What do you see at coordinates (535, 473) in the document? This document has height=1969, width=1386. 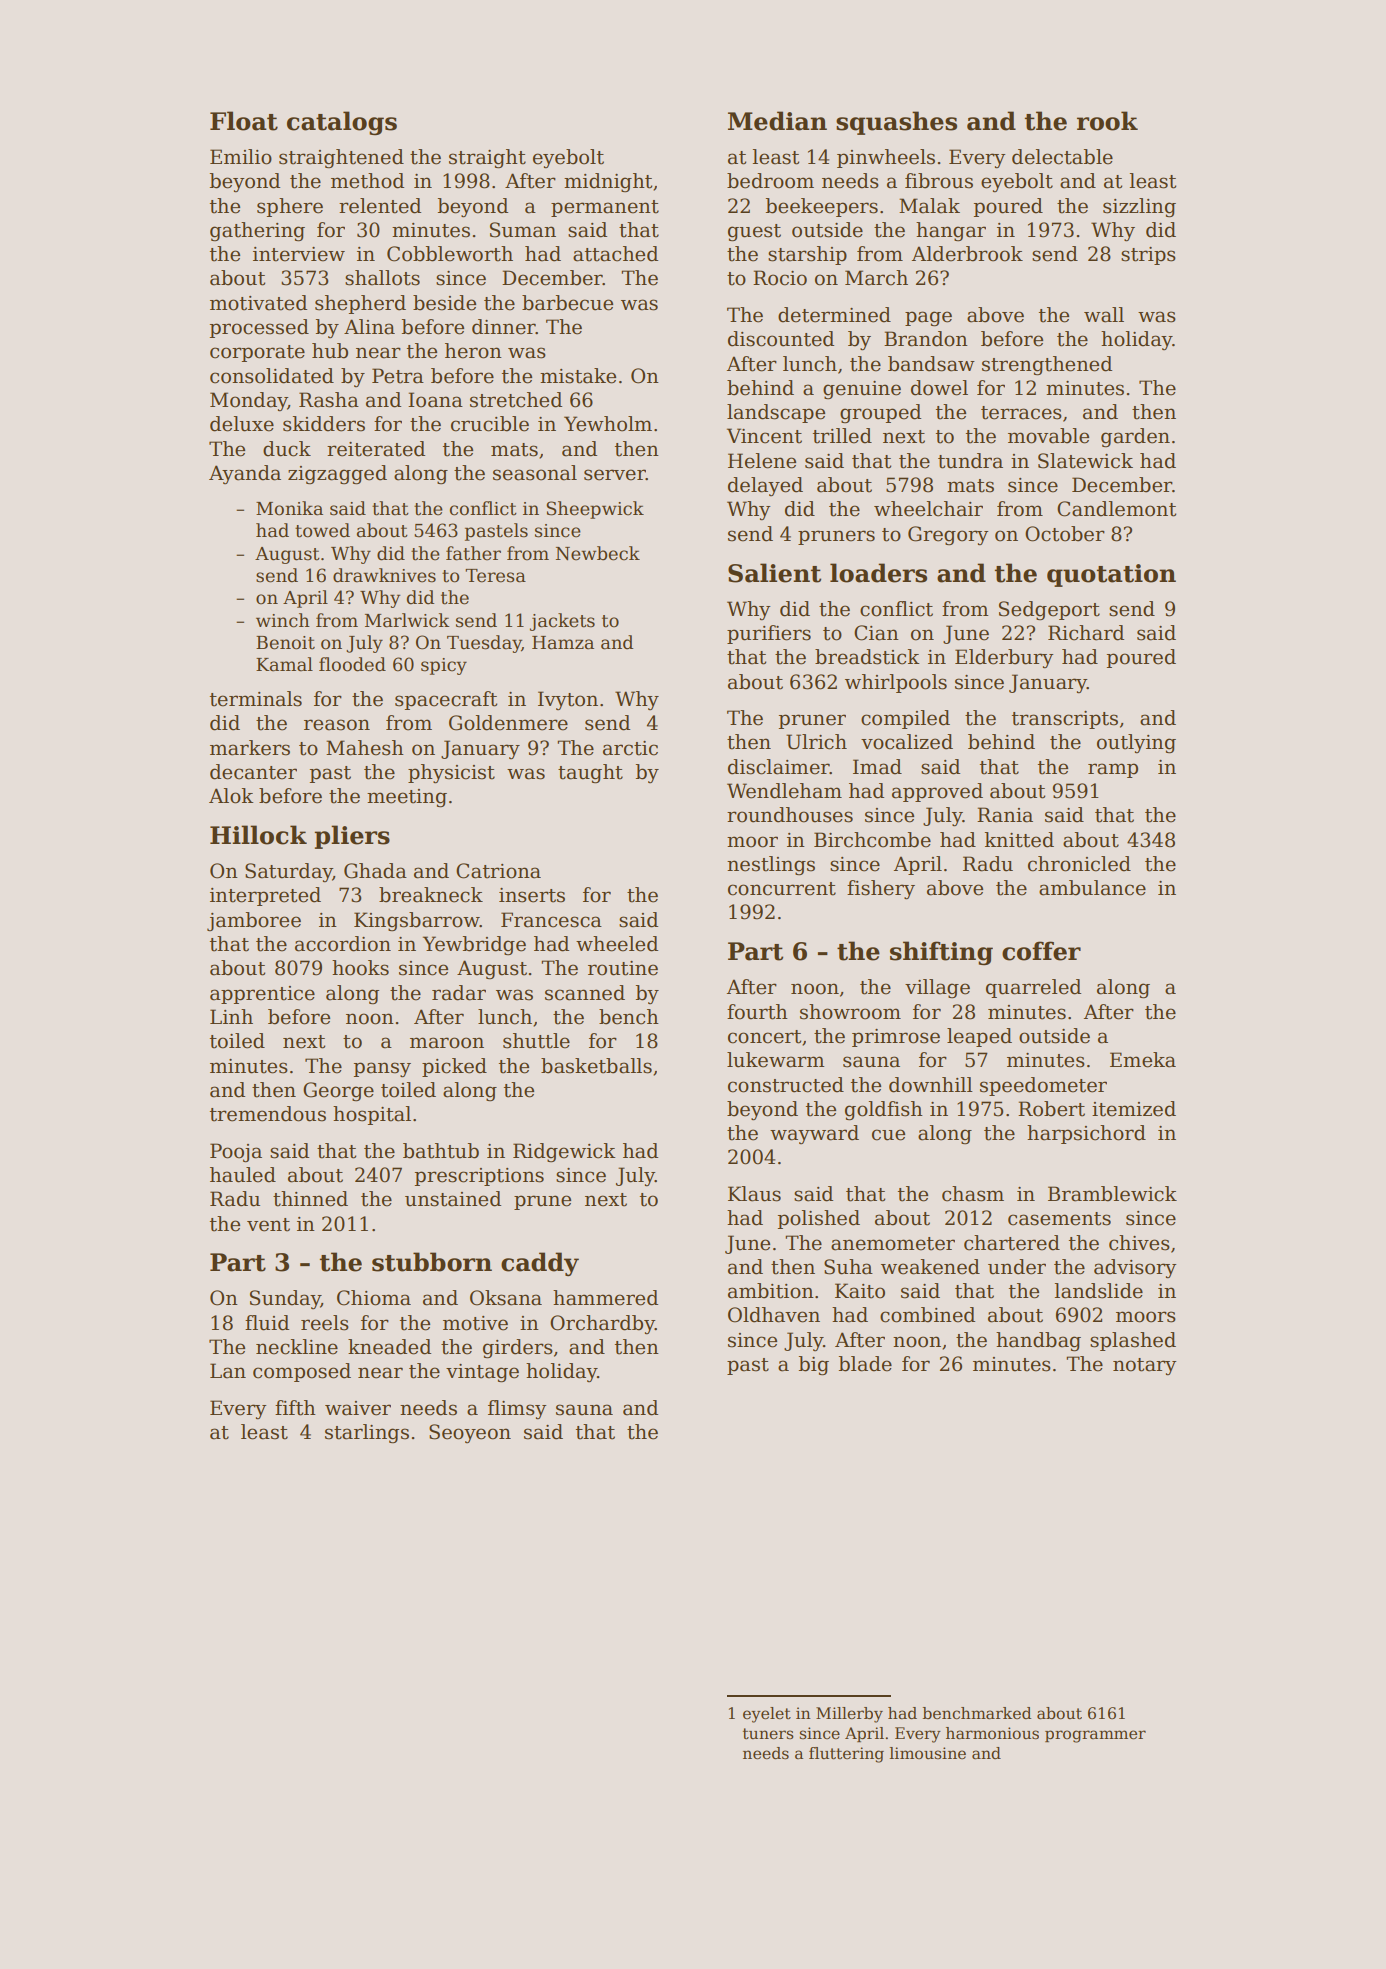 I see `seasonal` at bounding box center [535, 473].
